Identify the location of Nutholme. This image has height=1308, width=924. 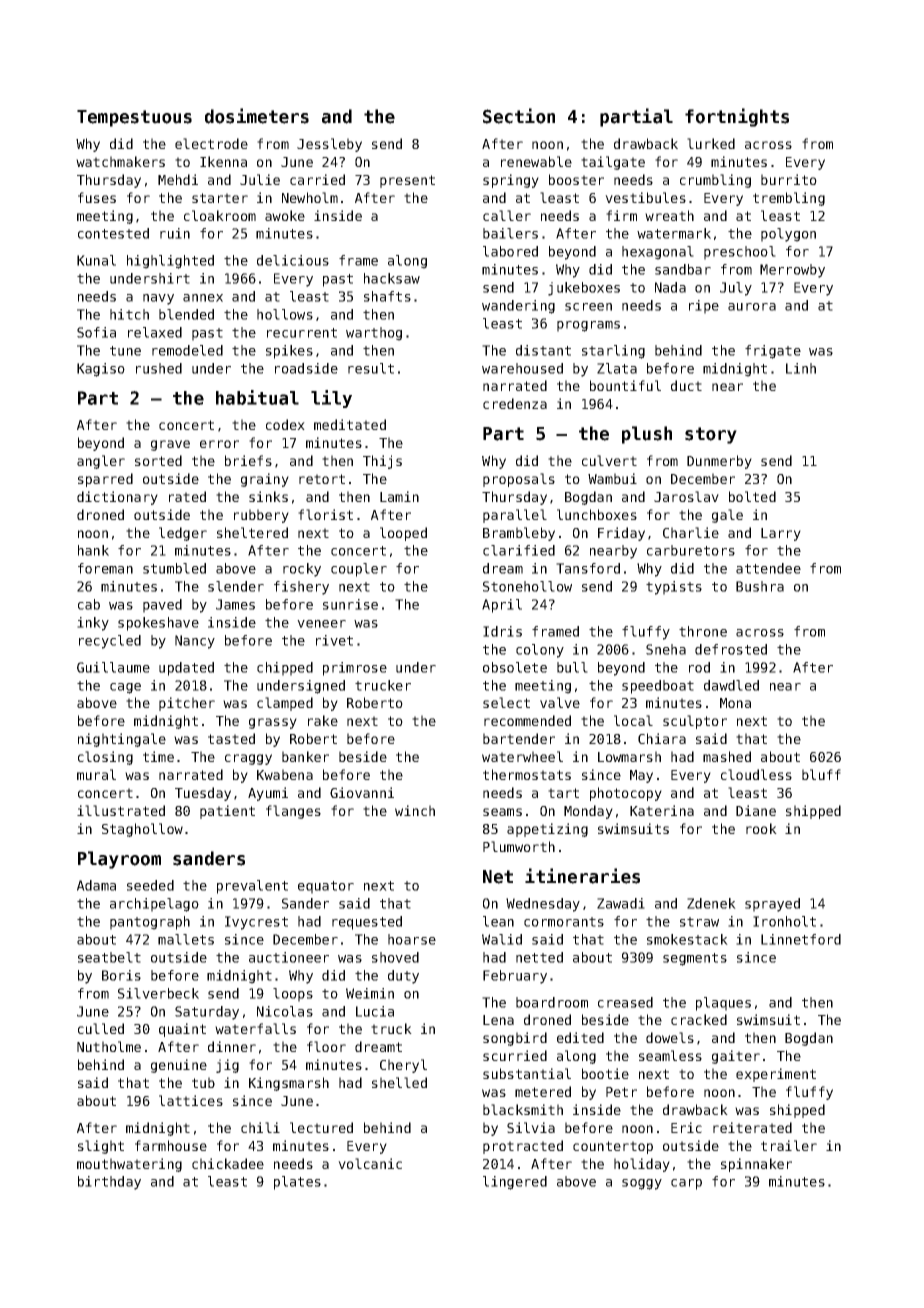
(109, 1046).
